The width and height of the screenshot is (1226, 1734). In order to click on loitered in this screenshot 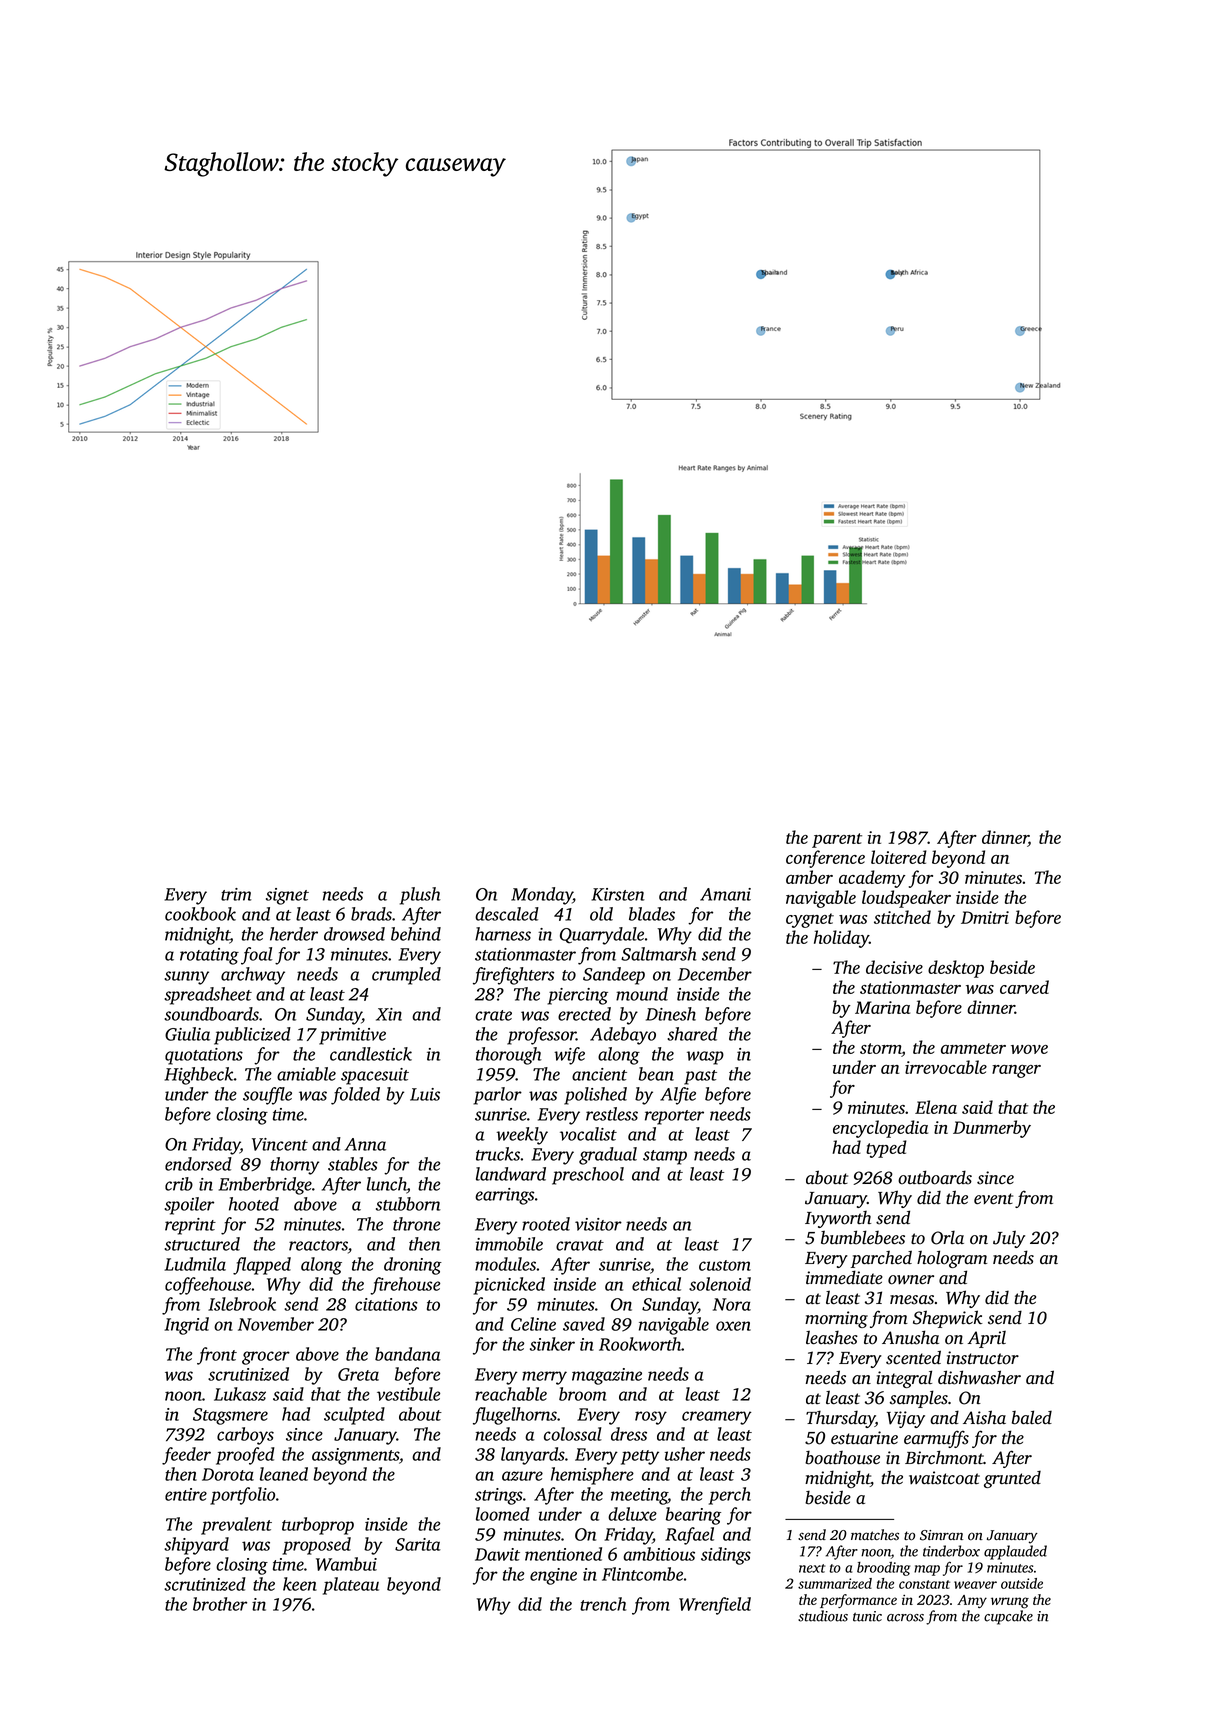, I will do `click(899, 857)`.
